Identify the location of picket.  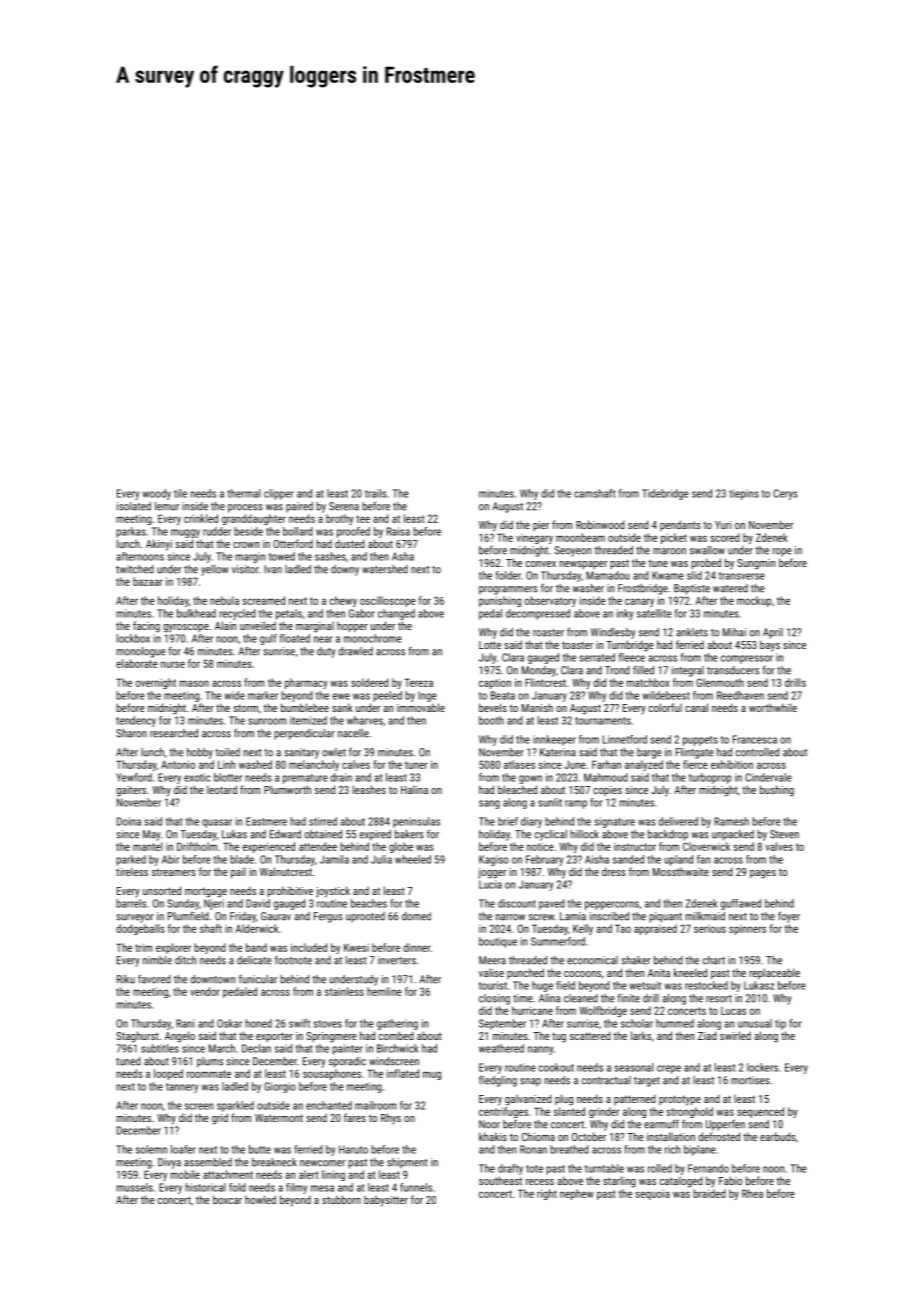
(674, 538).
